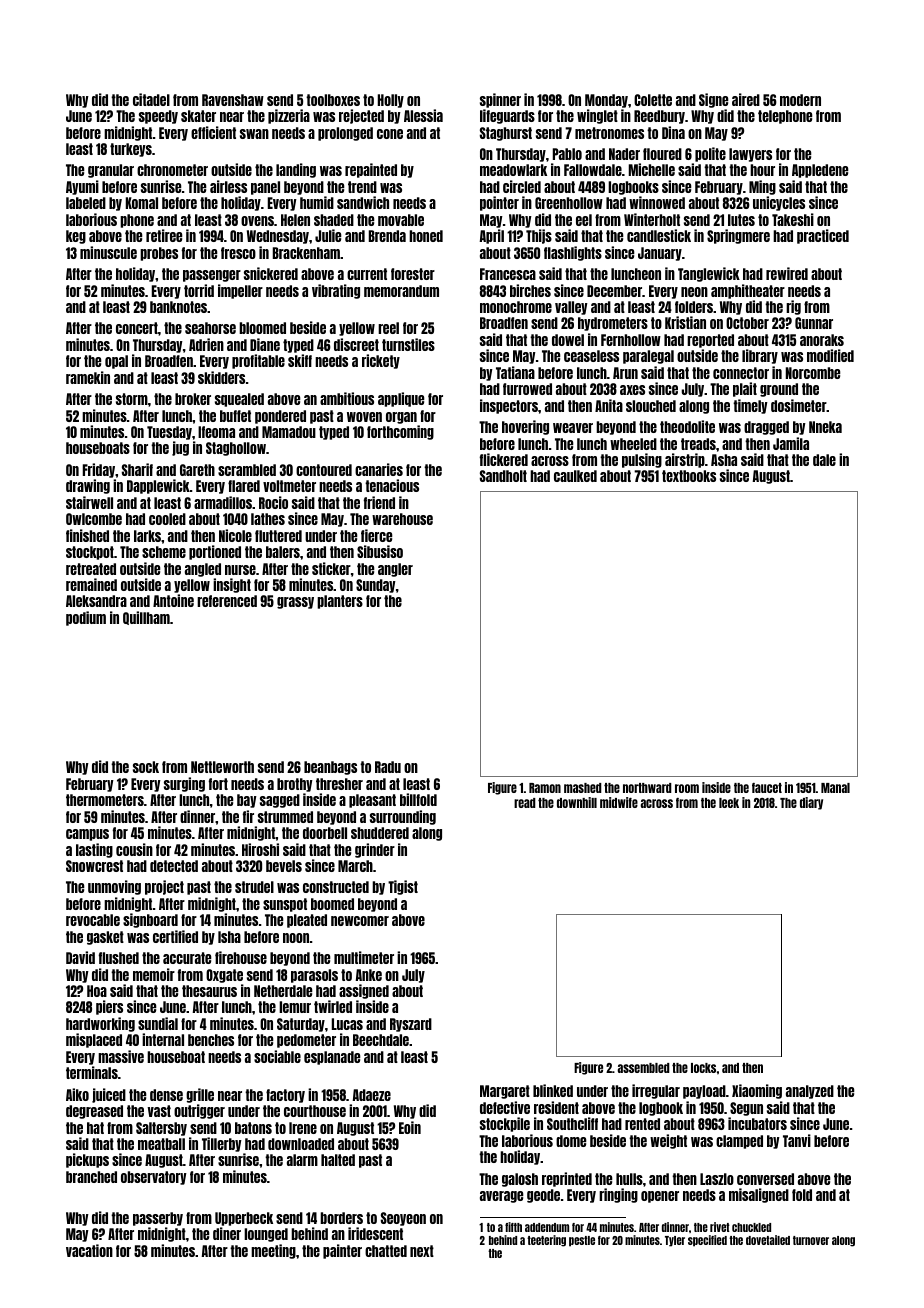  Describe the element at coordinates (158, 1219) in the image. I see `passerby` at that location.
